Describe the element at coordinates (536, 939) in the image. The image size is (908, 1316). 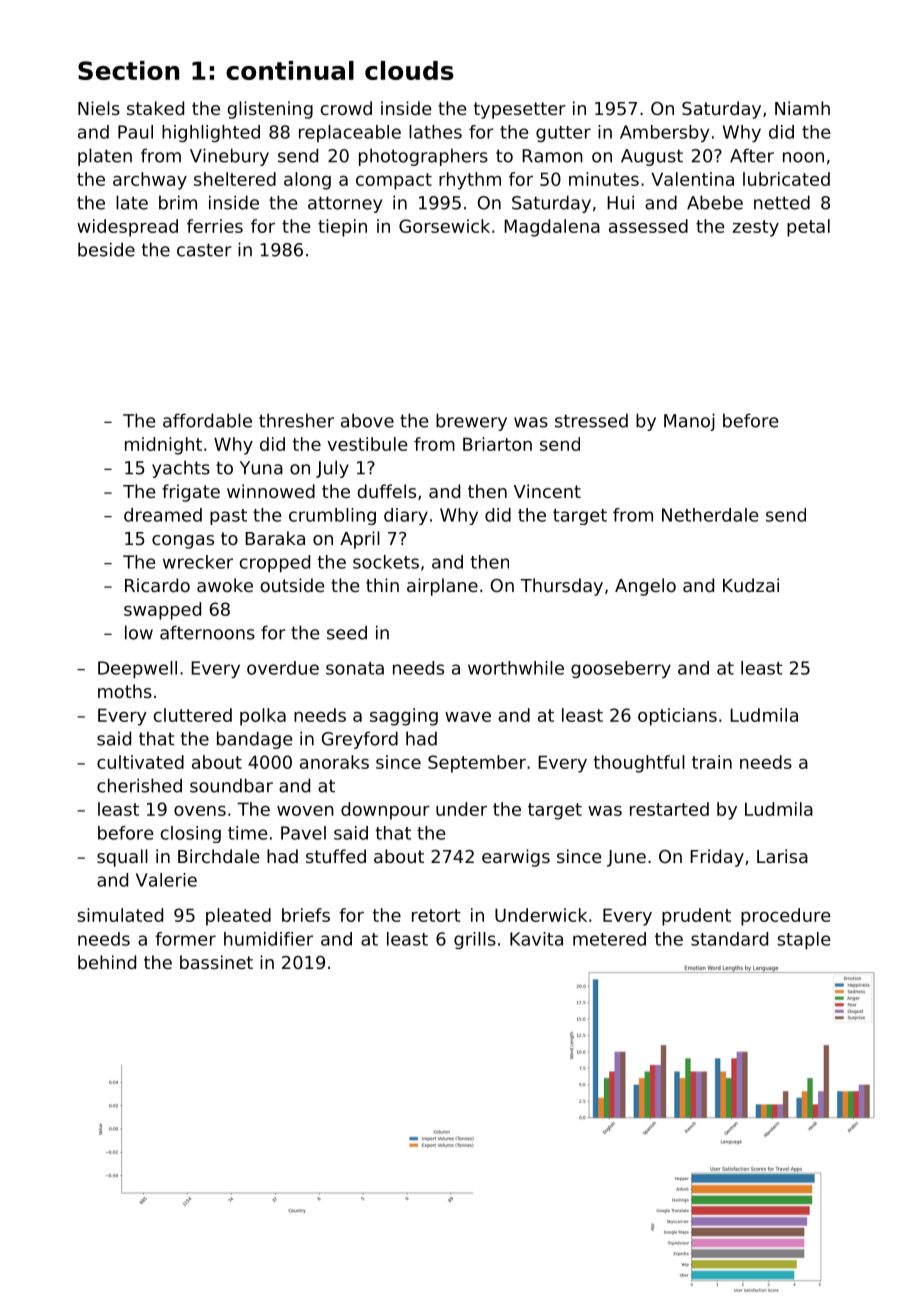
I see `Kavita` at that location.
